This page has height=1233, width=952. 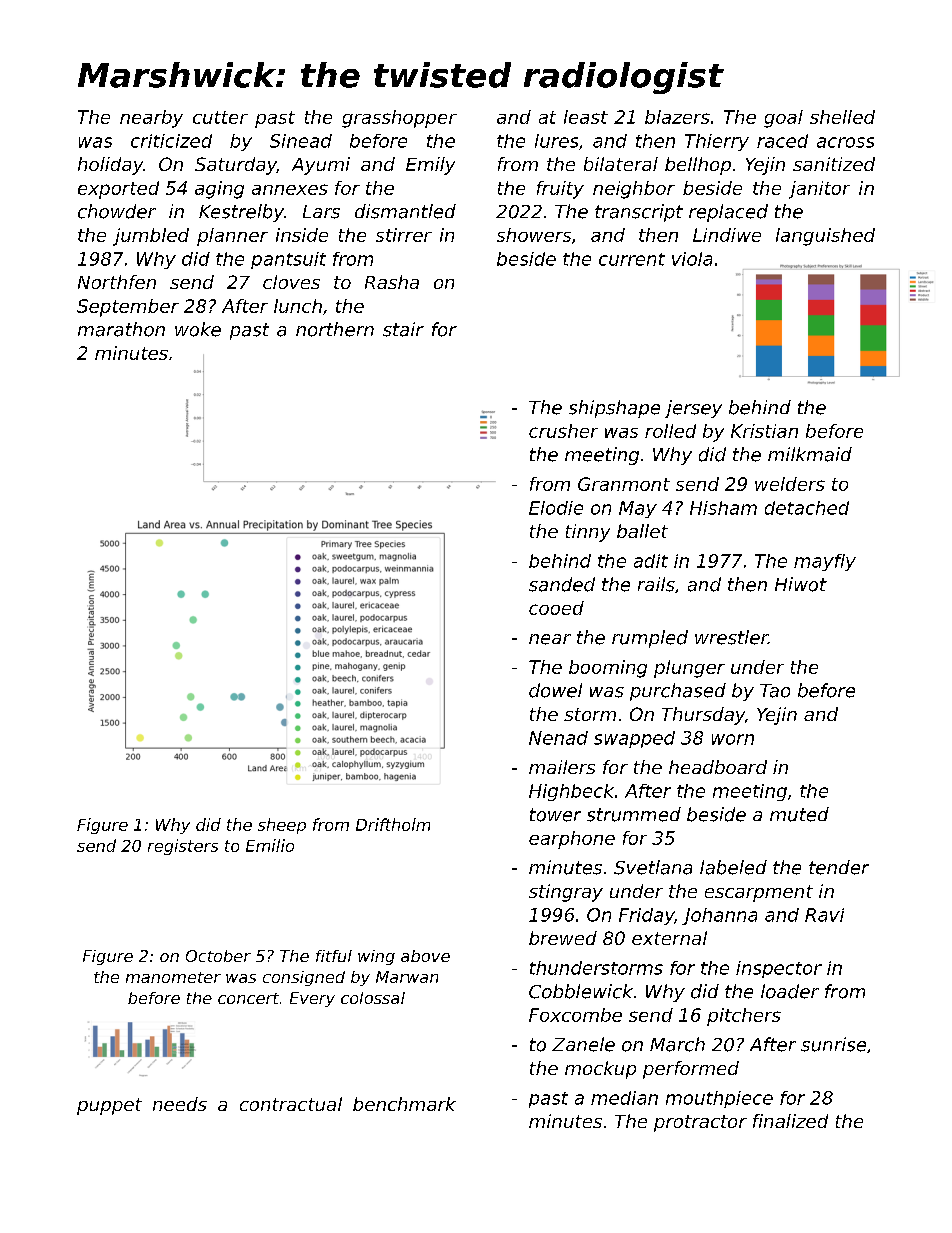 I want to click on puppet, so click(x=109, y=1106).
